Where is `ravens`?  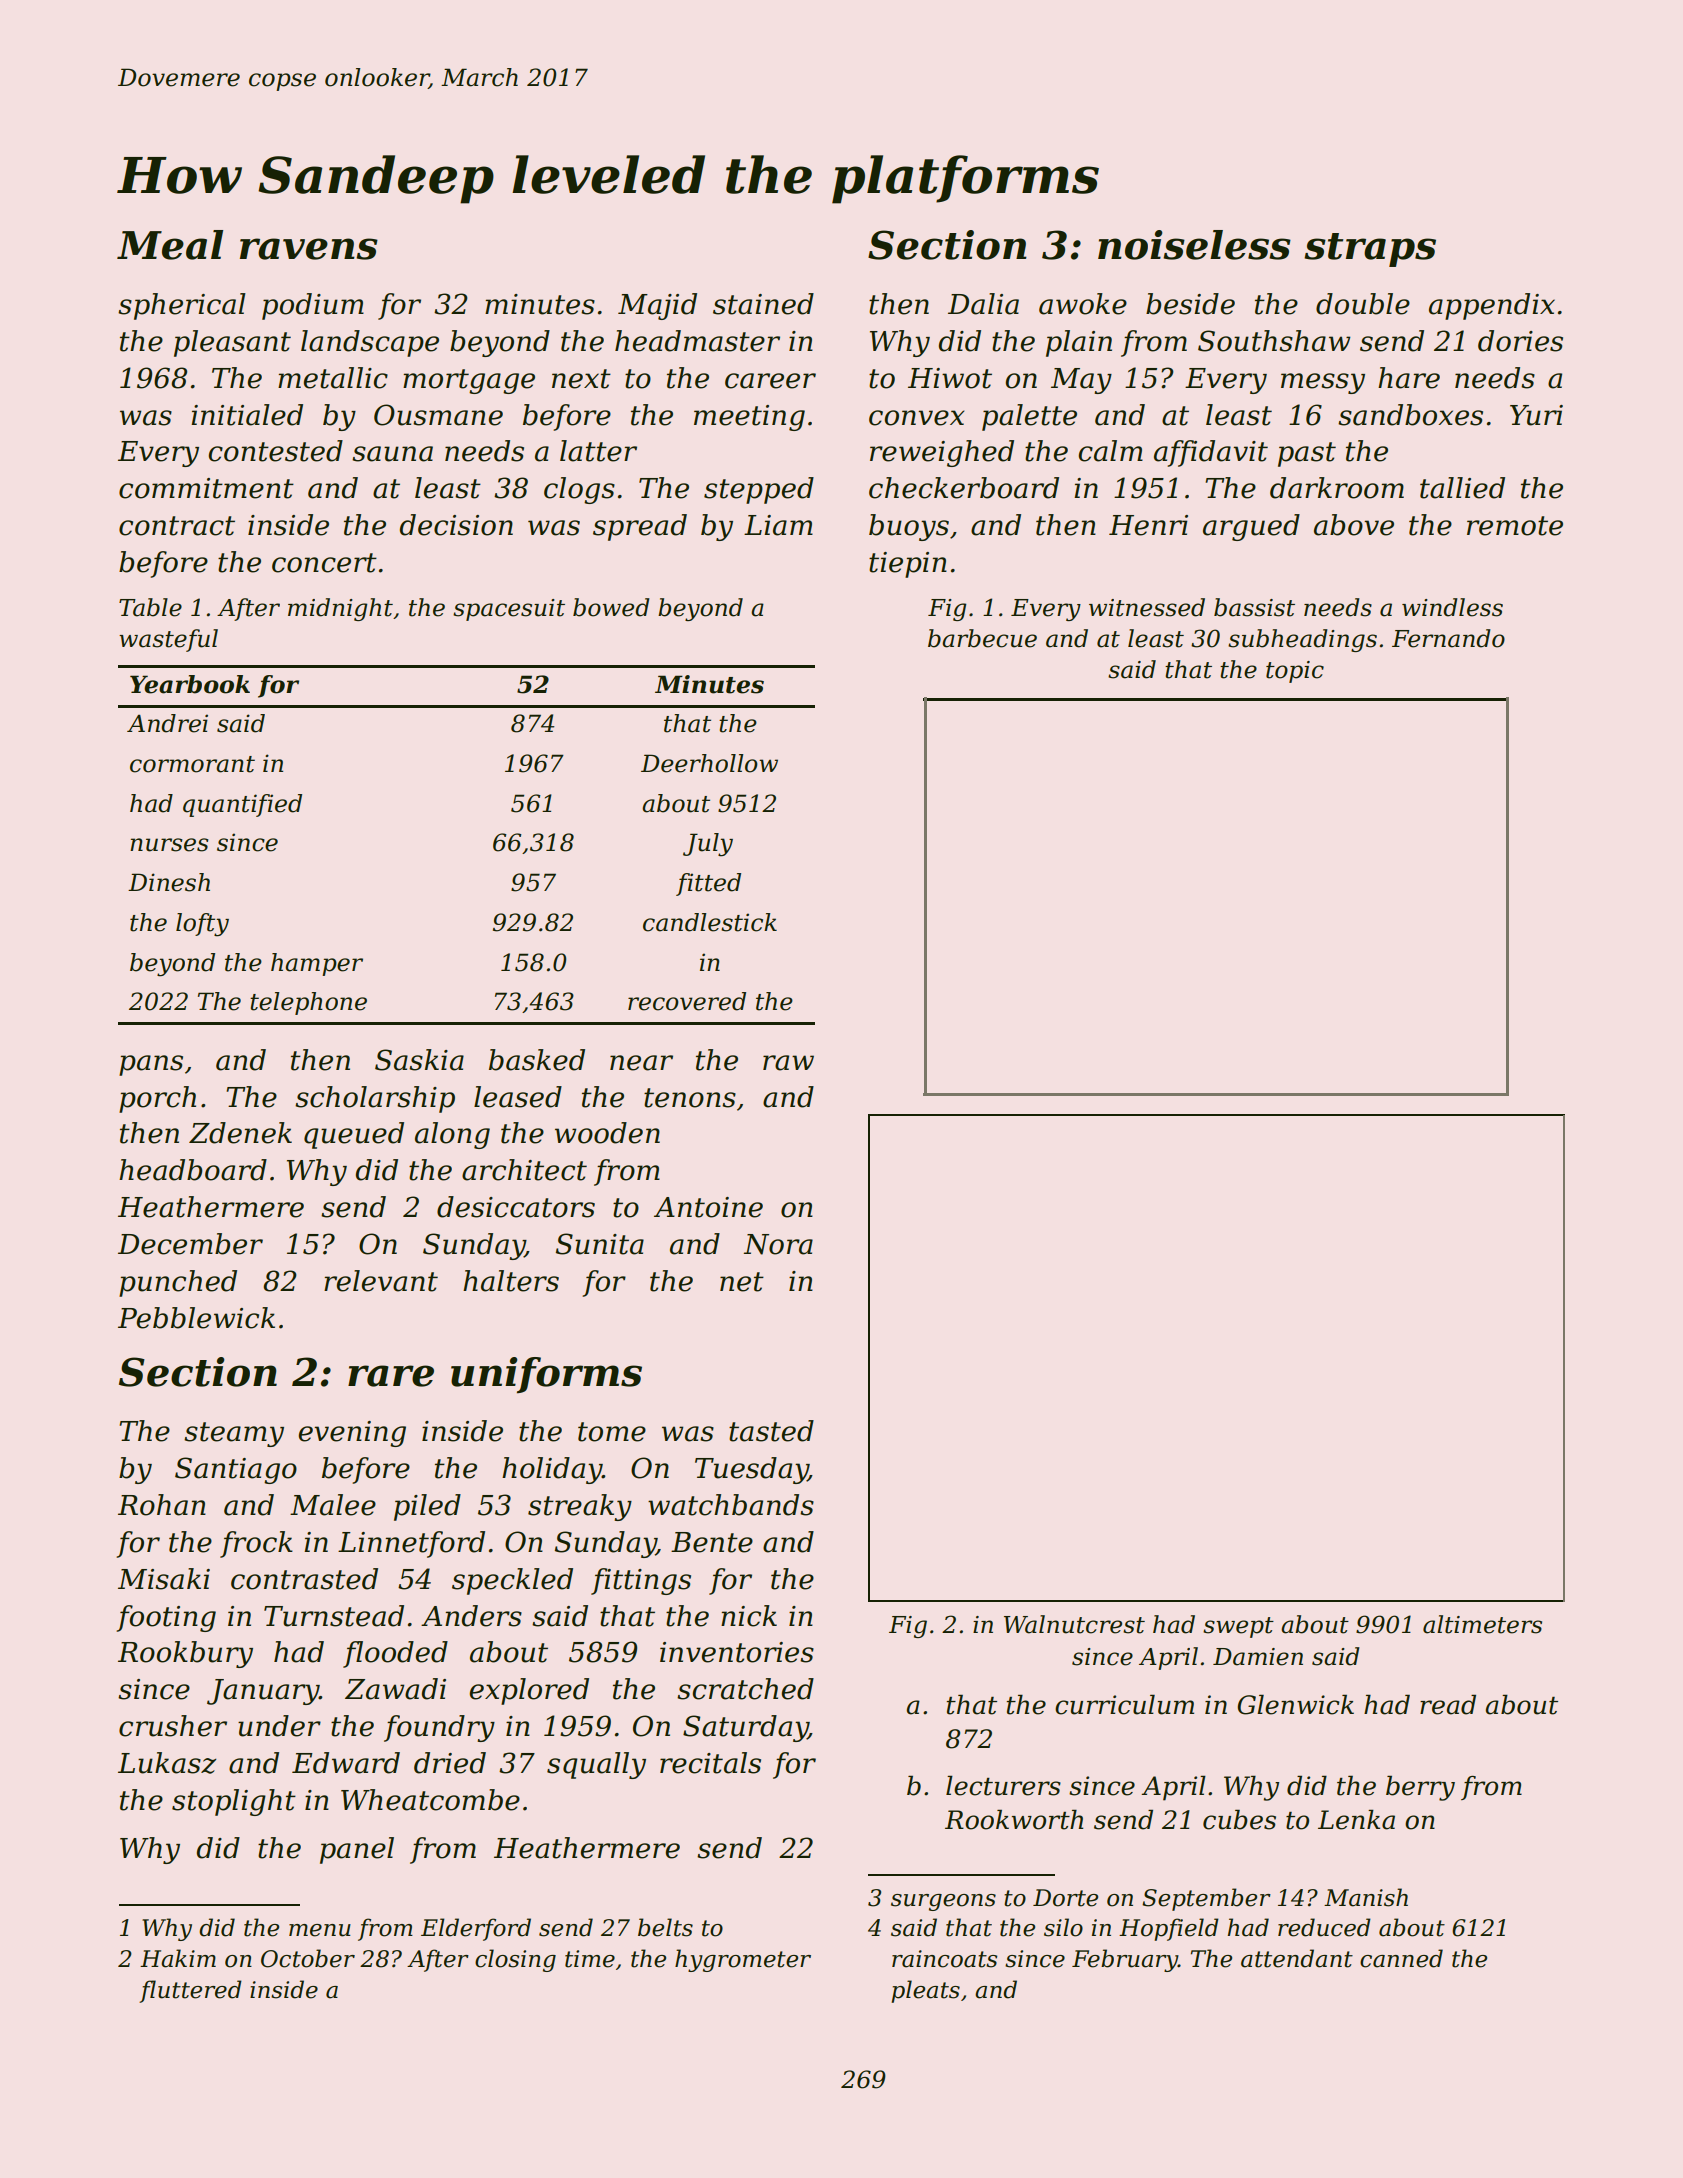 ravens is located at coordinates (309, 249).
